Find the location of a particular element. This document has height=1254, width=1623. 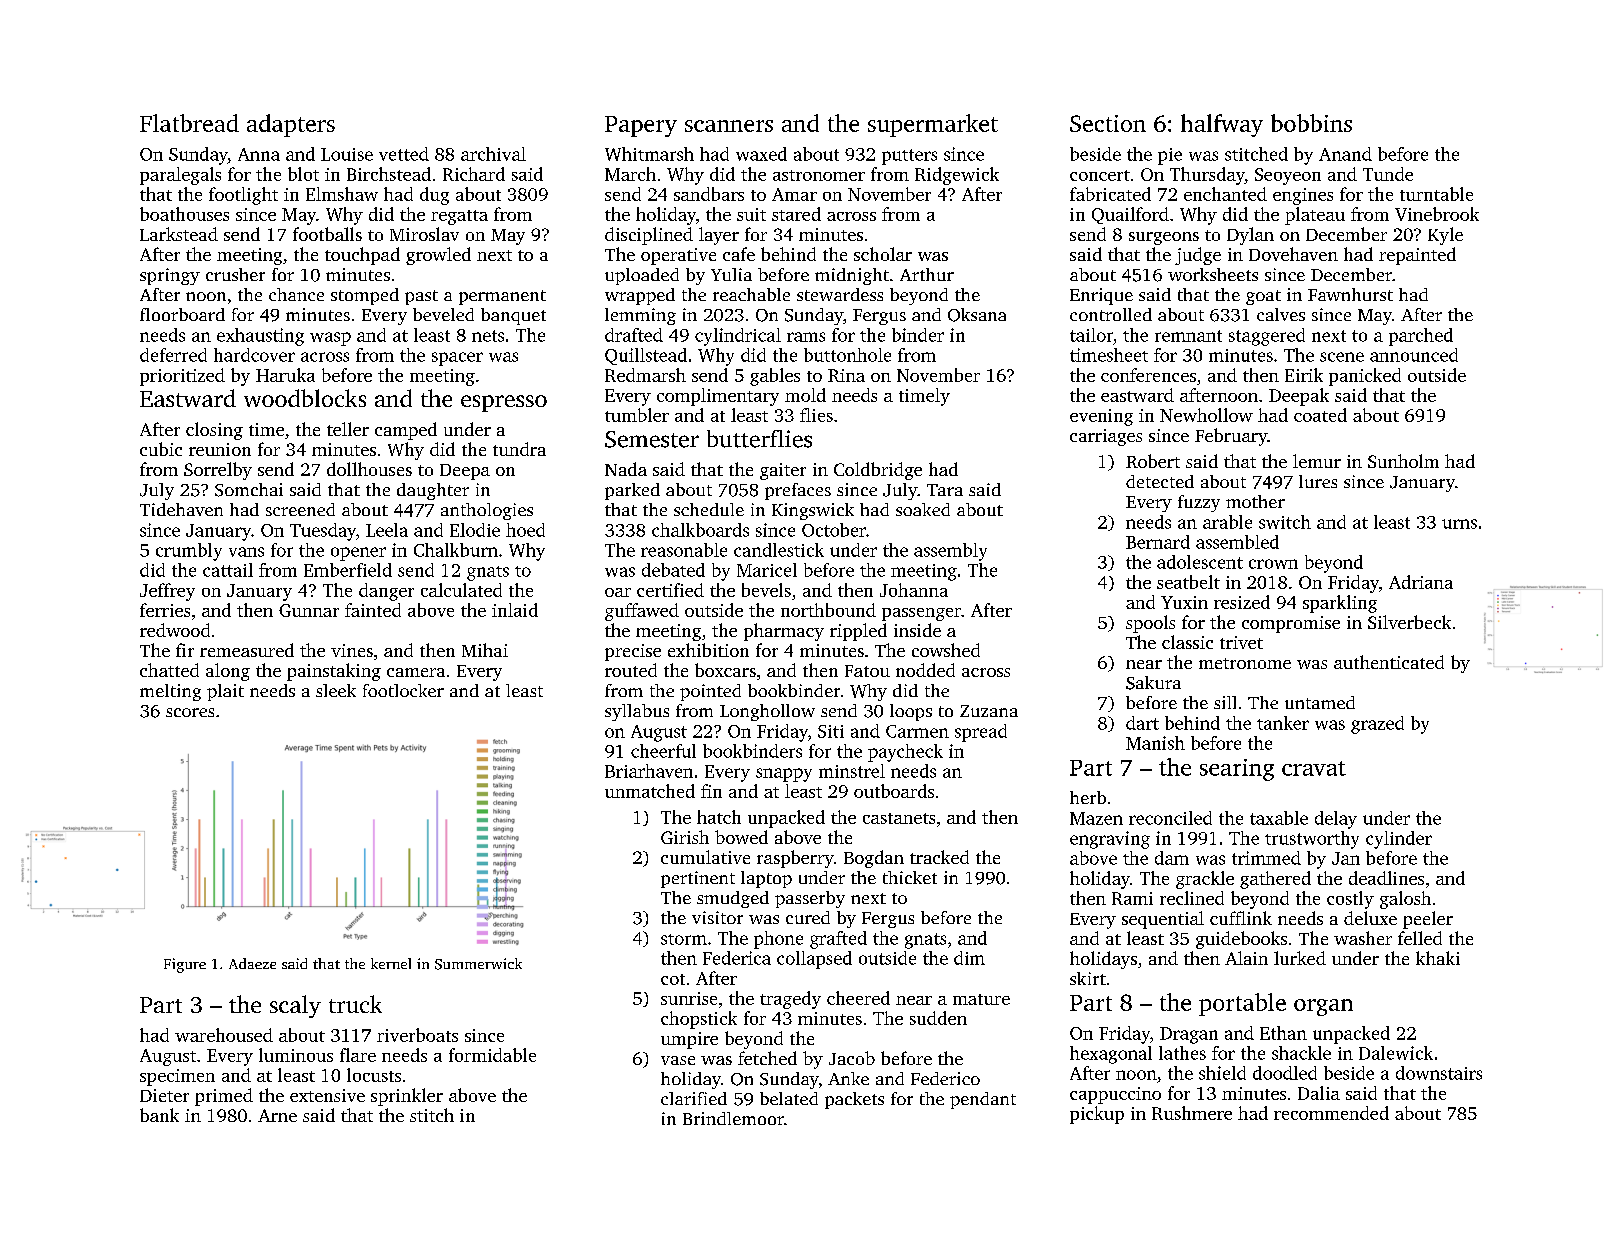

pharmacy is located at coordinates (784, 632).
